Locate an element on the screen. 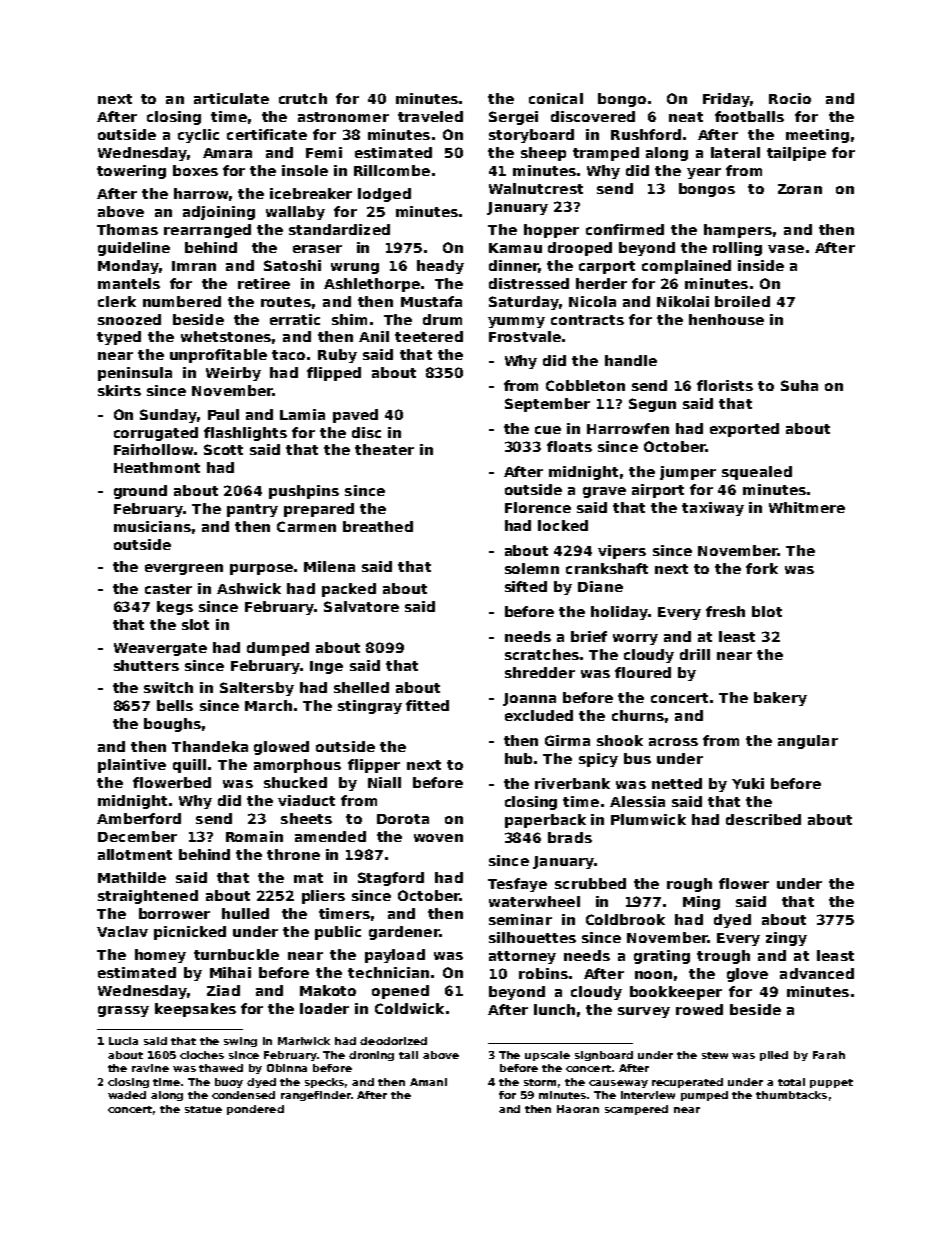  pondered is located at coordinates (255, 1110).
